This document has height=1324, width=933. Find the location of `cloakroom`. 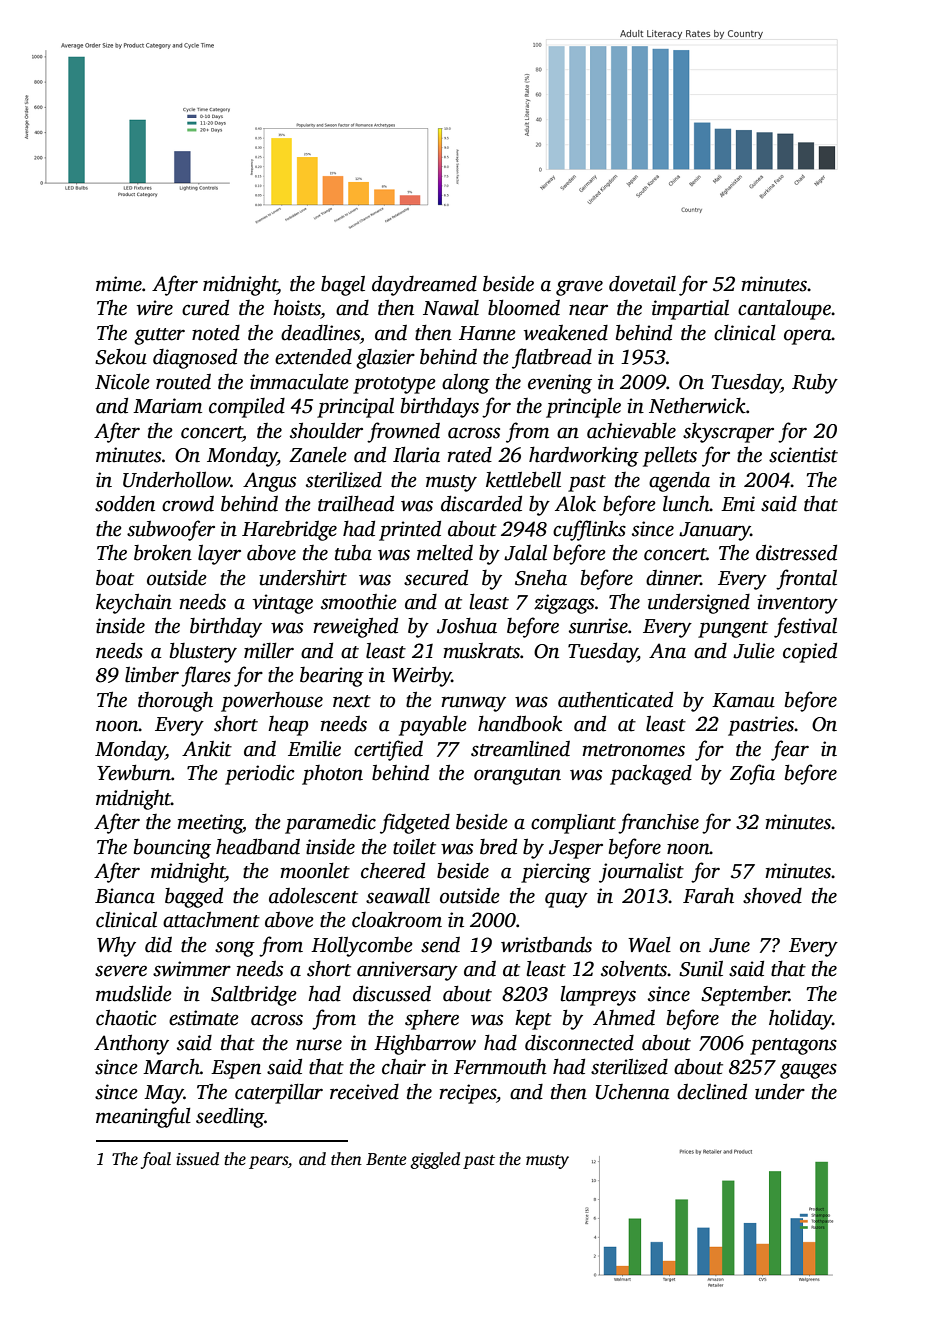

cloakroom is located at coordinates (397, 919).
